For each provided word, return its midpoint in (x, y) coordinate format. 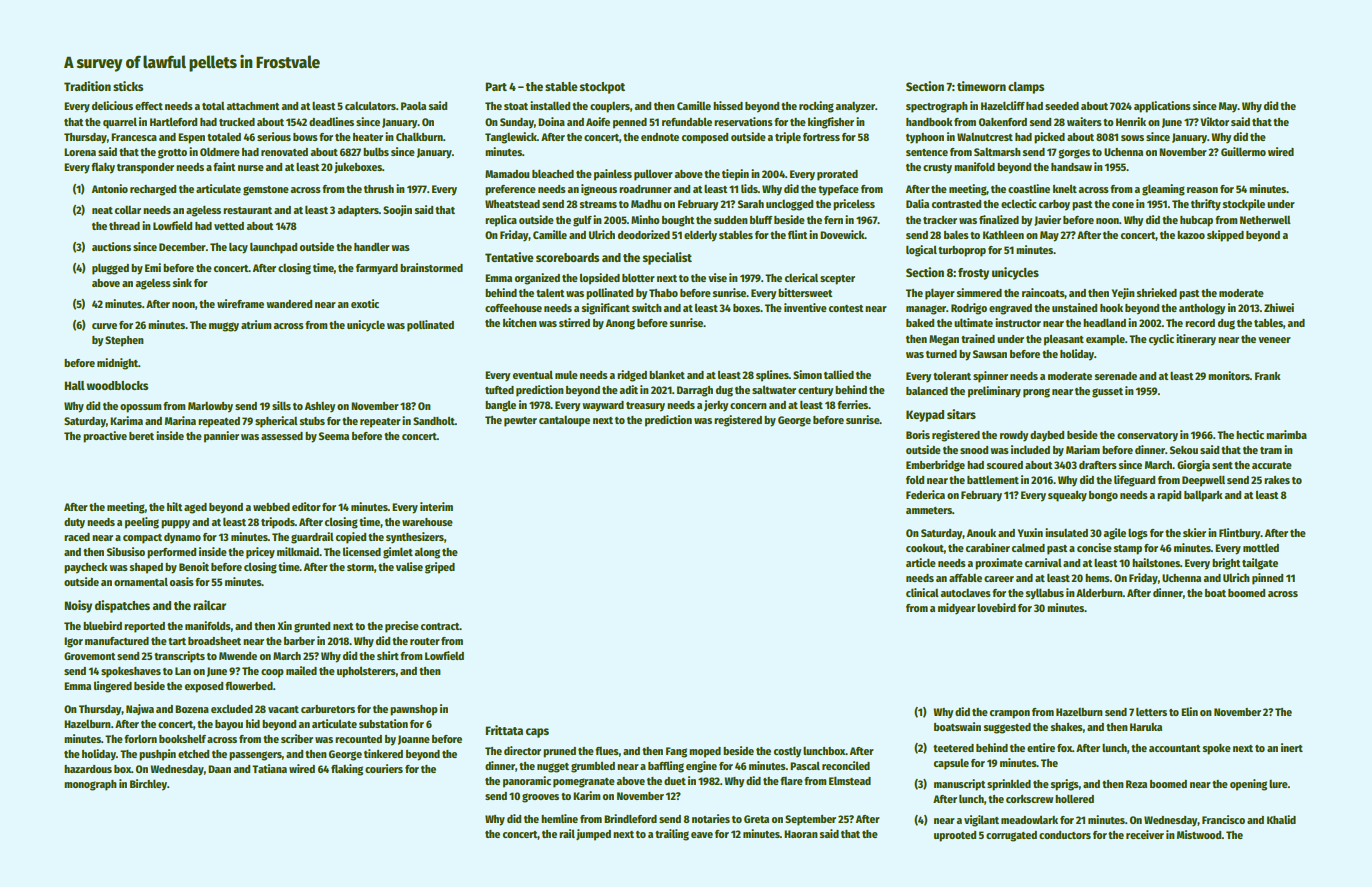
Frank (1268, 376)
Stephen (124, 341)
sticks (128, 86)
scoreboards (567, 257)
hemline (559, 818)
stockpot (602, 88)
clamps (1026, 88)
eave (702, 835)
